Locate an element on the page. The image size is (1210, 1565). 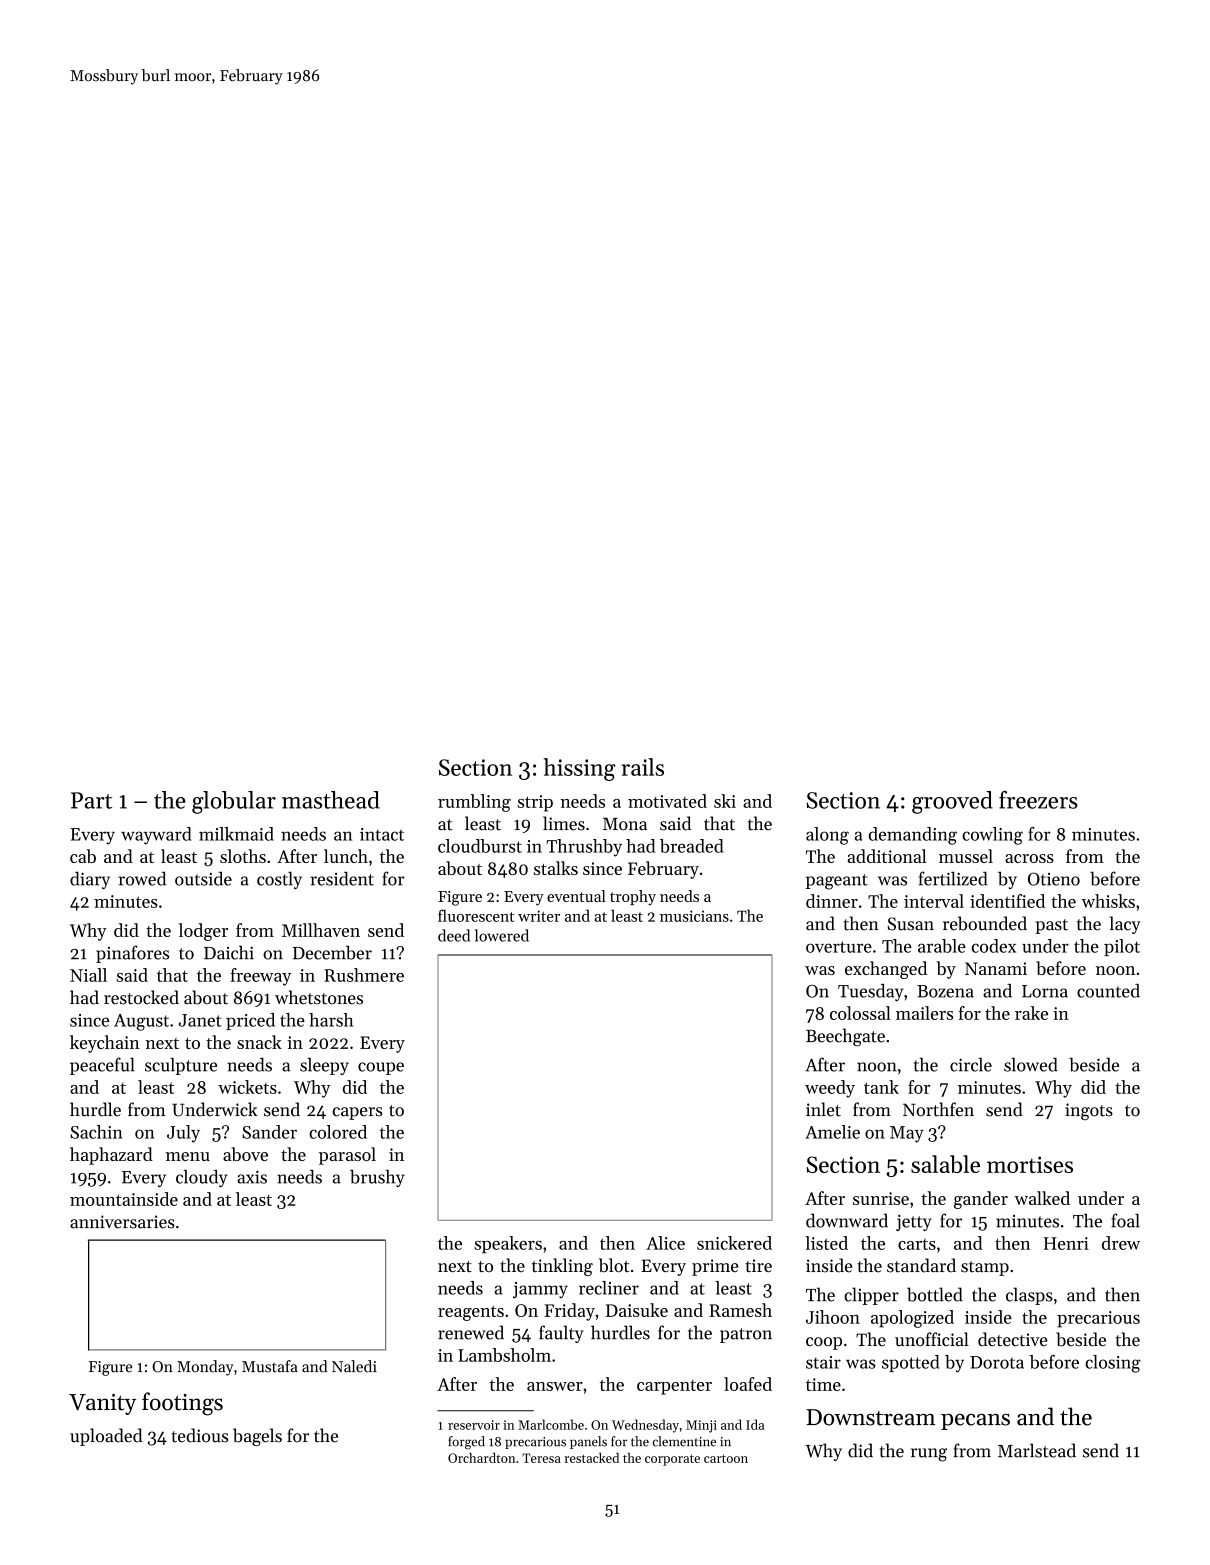
Alice is located at coordinates (665, 1243).
